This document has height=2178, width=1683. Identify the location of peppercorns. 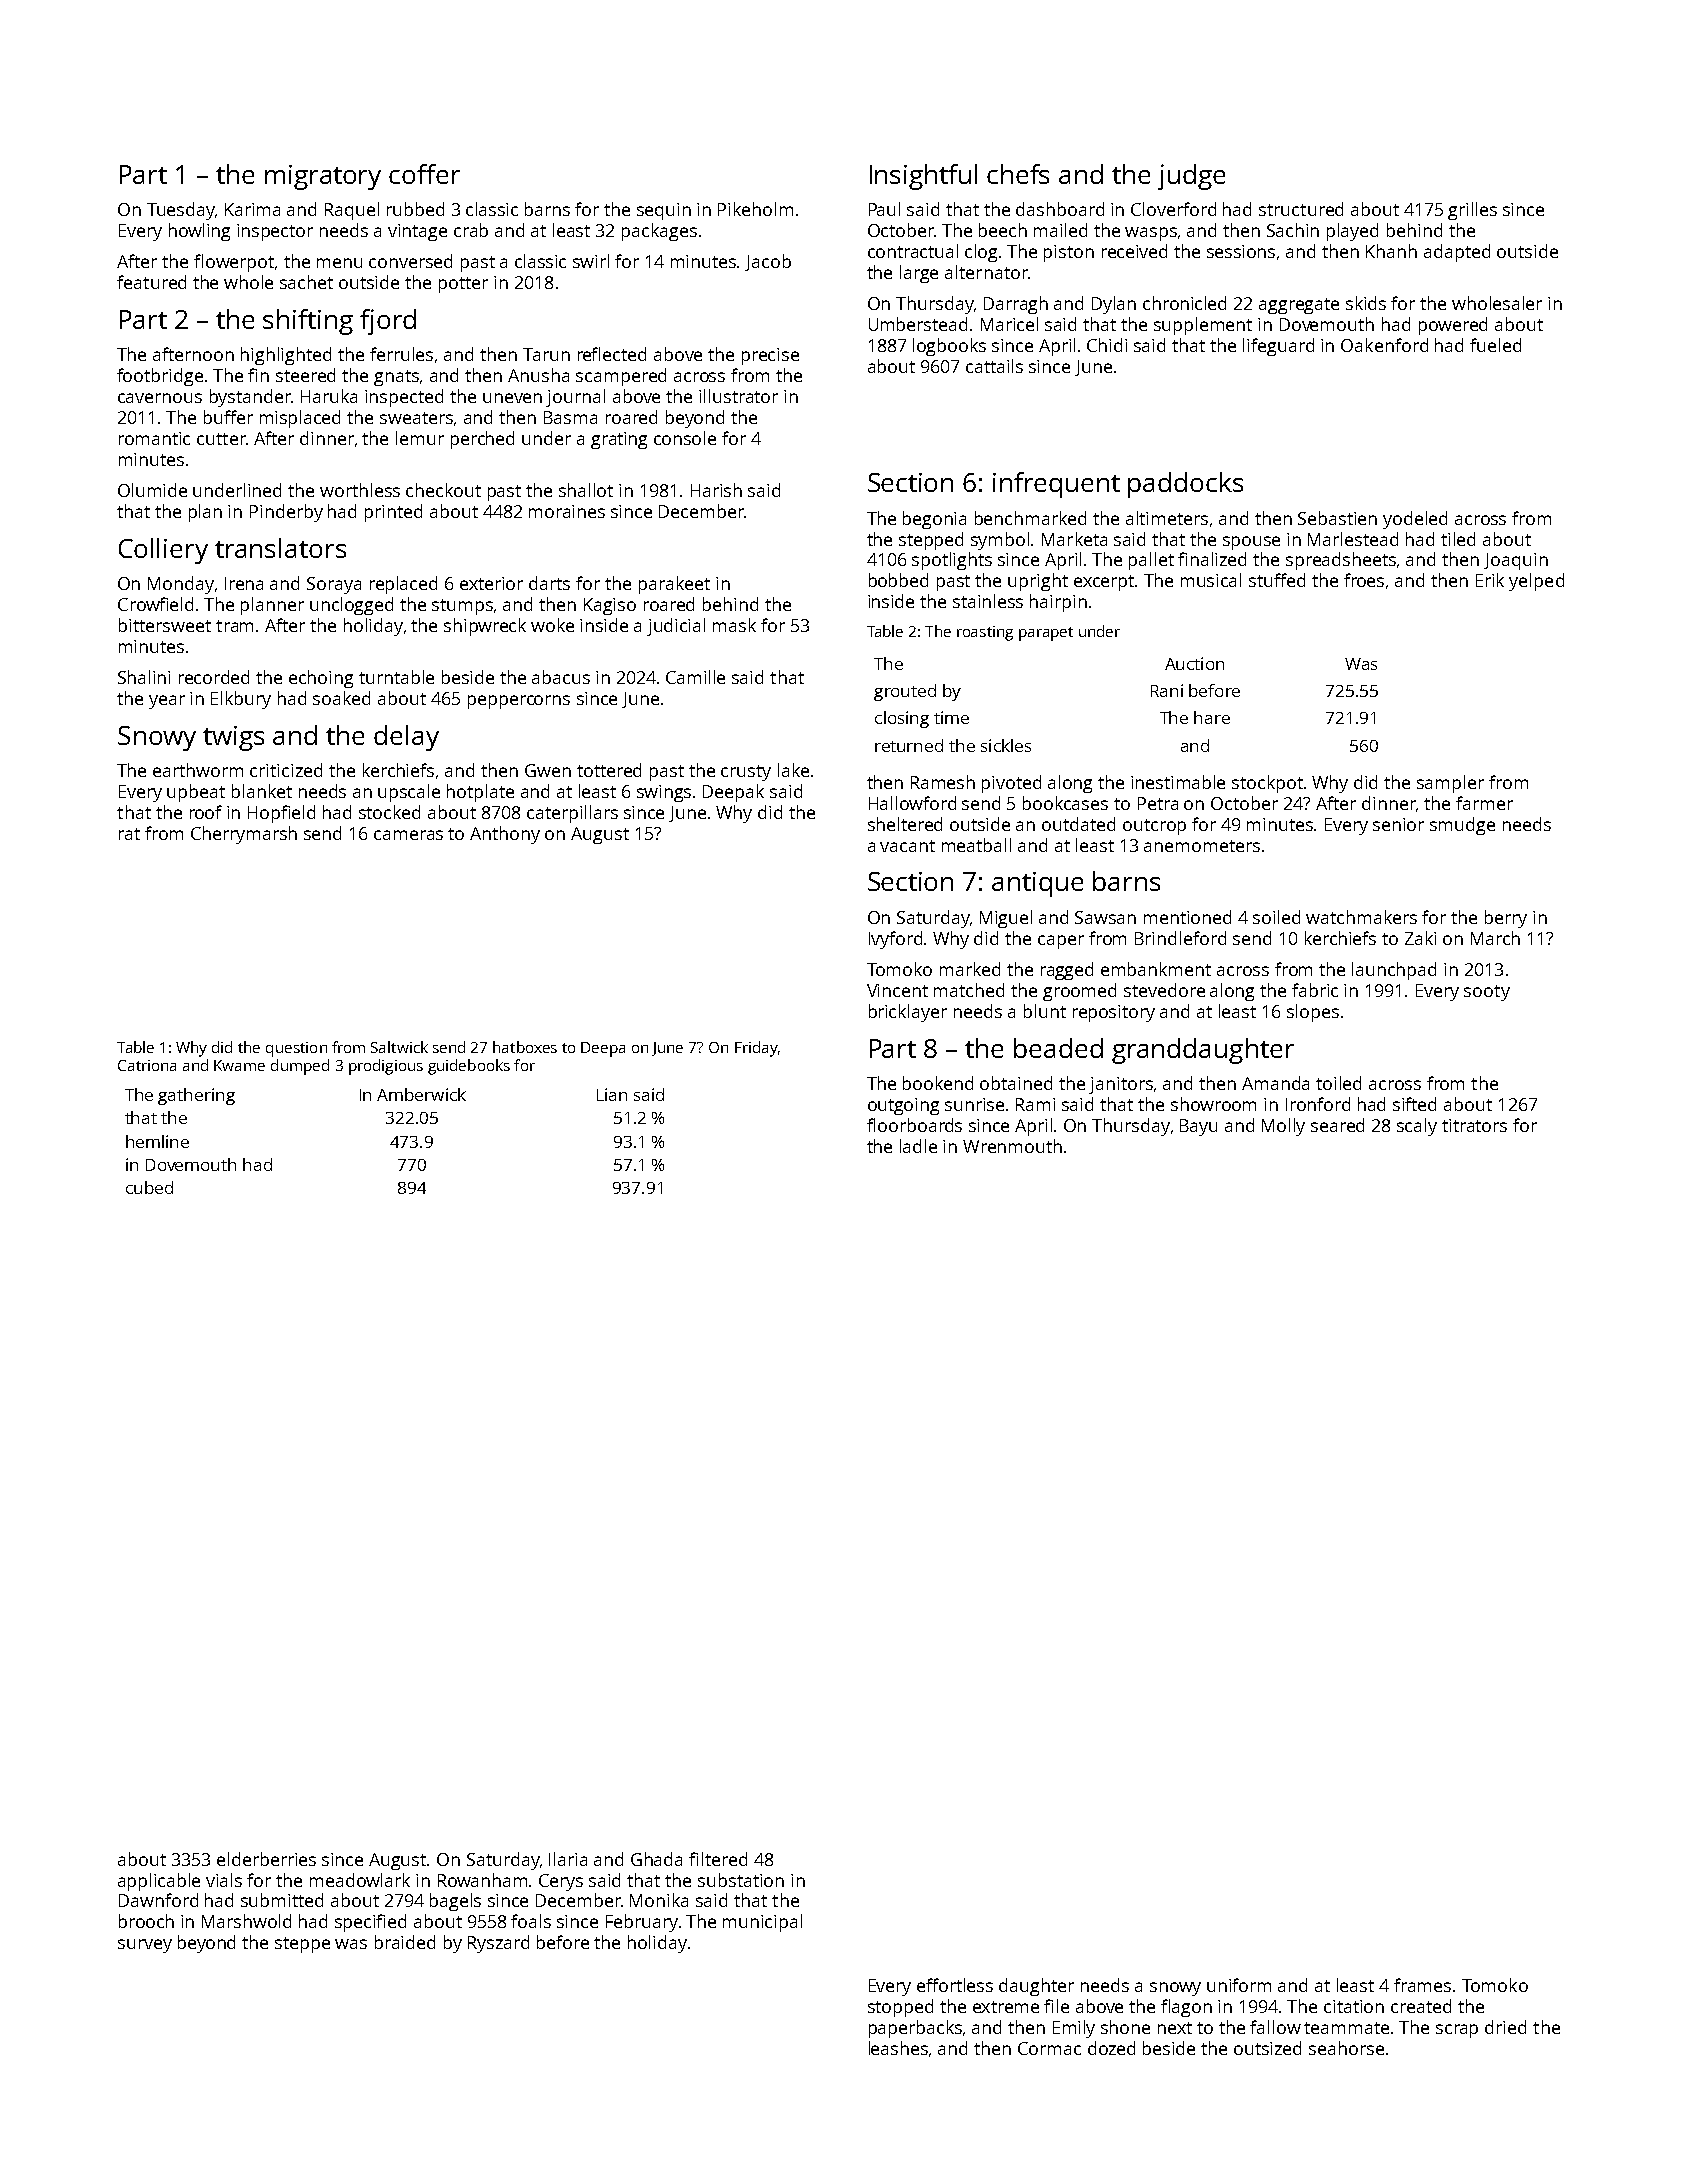
(519, 702).
